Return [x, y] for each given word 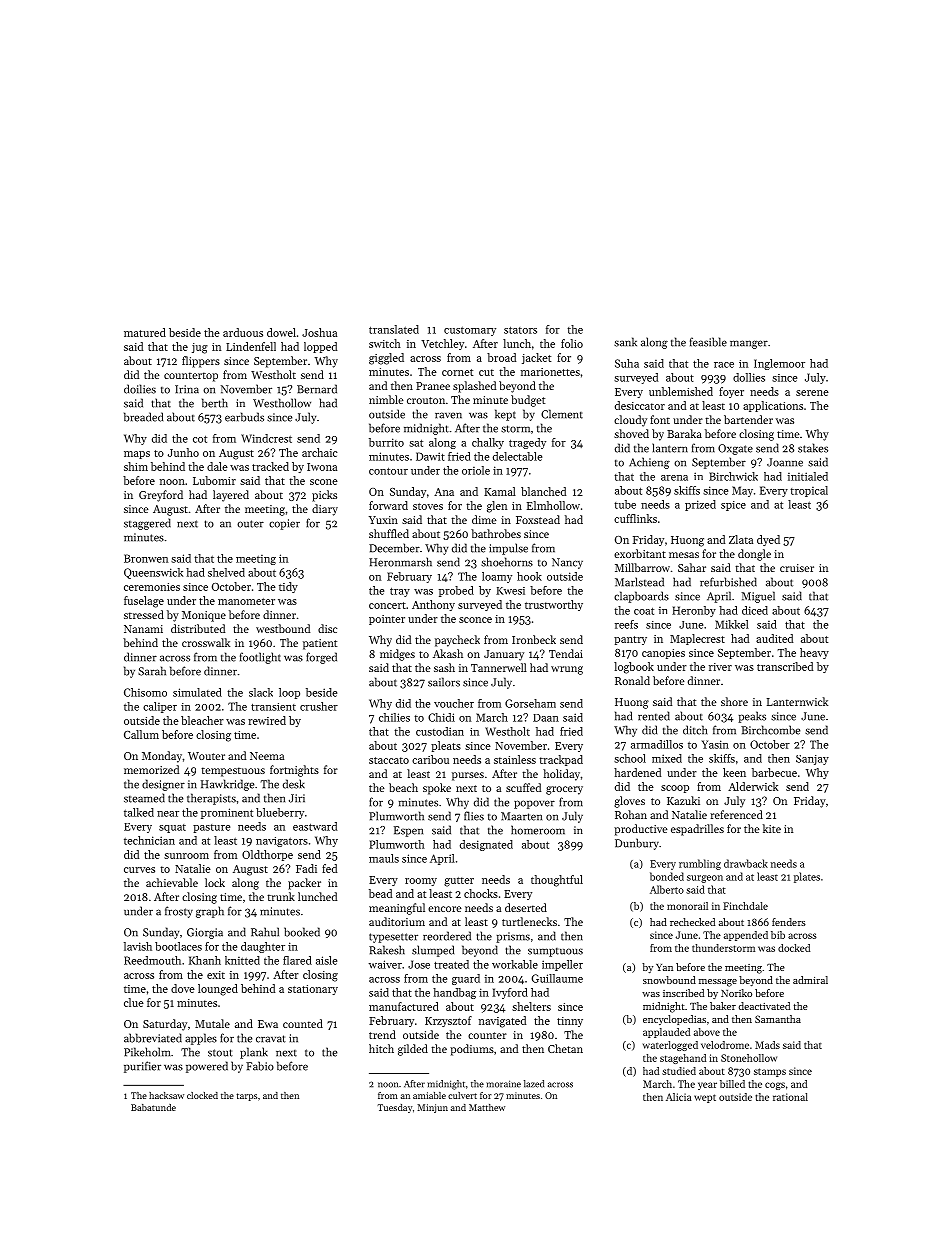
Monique [204, 616]
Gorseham [530, 703]
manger [749, 344]
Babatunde [153, 1107]
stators [520, 330]
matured [145, 332]
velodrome [725, 1045]
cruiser [797, 568]
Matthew [487, 1107]
